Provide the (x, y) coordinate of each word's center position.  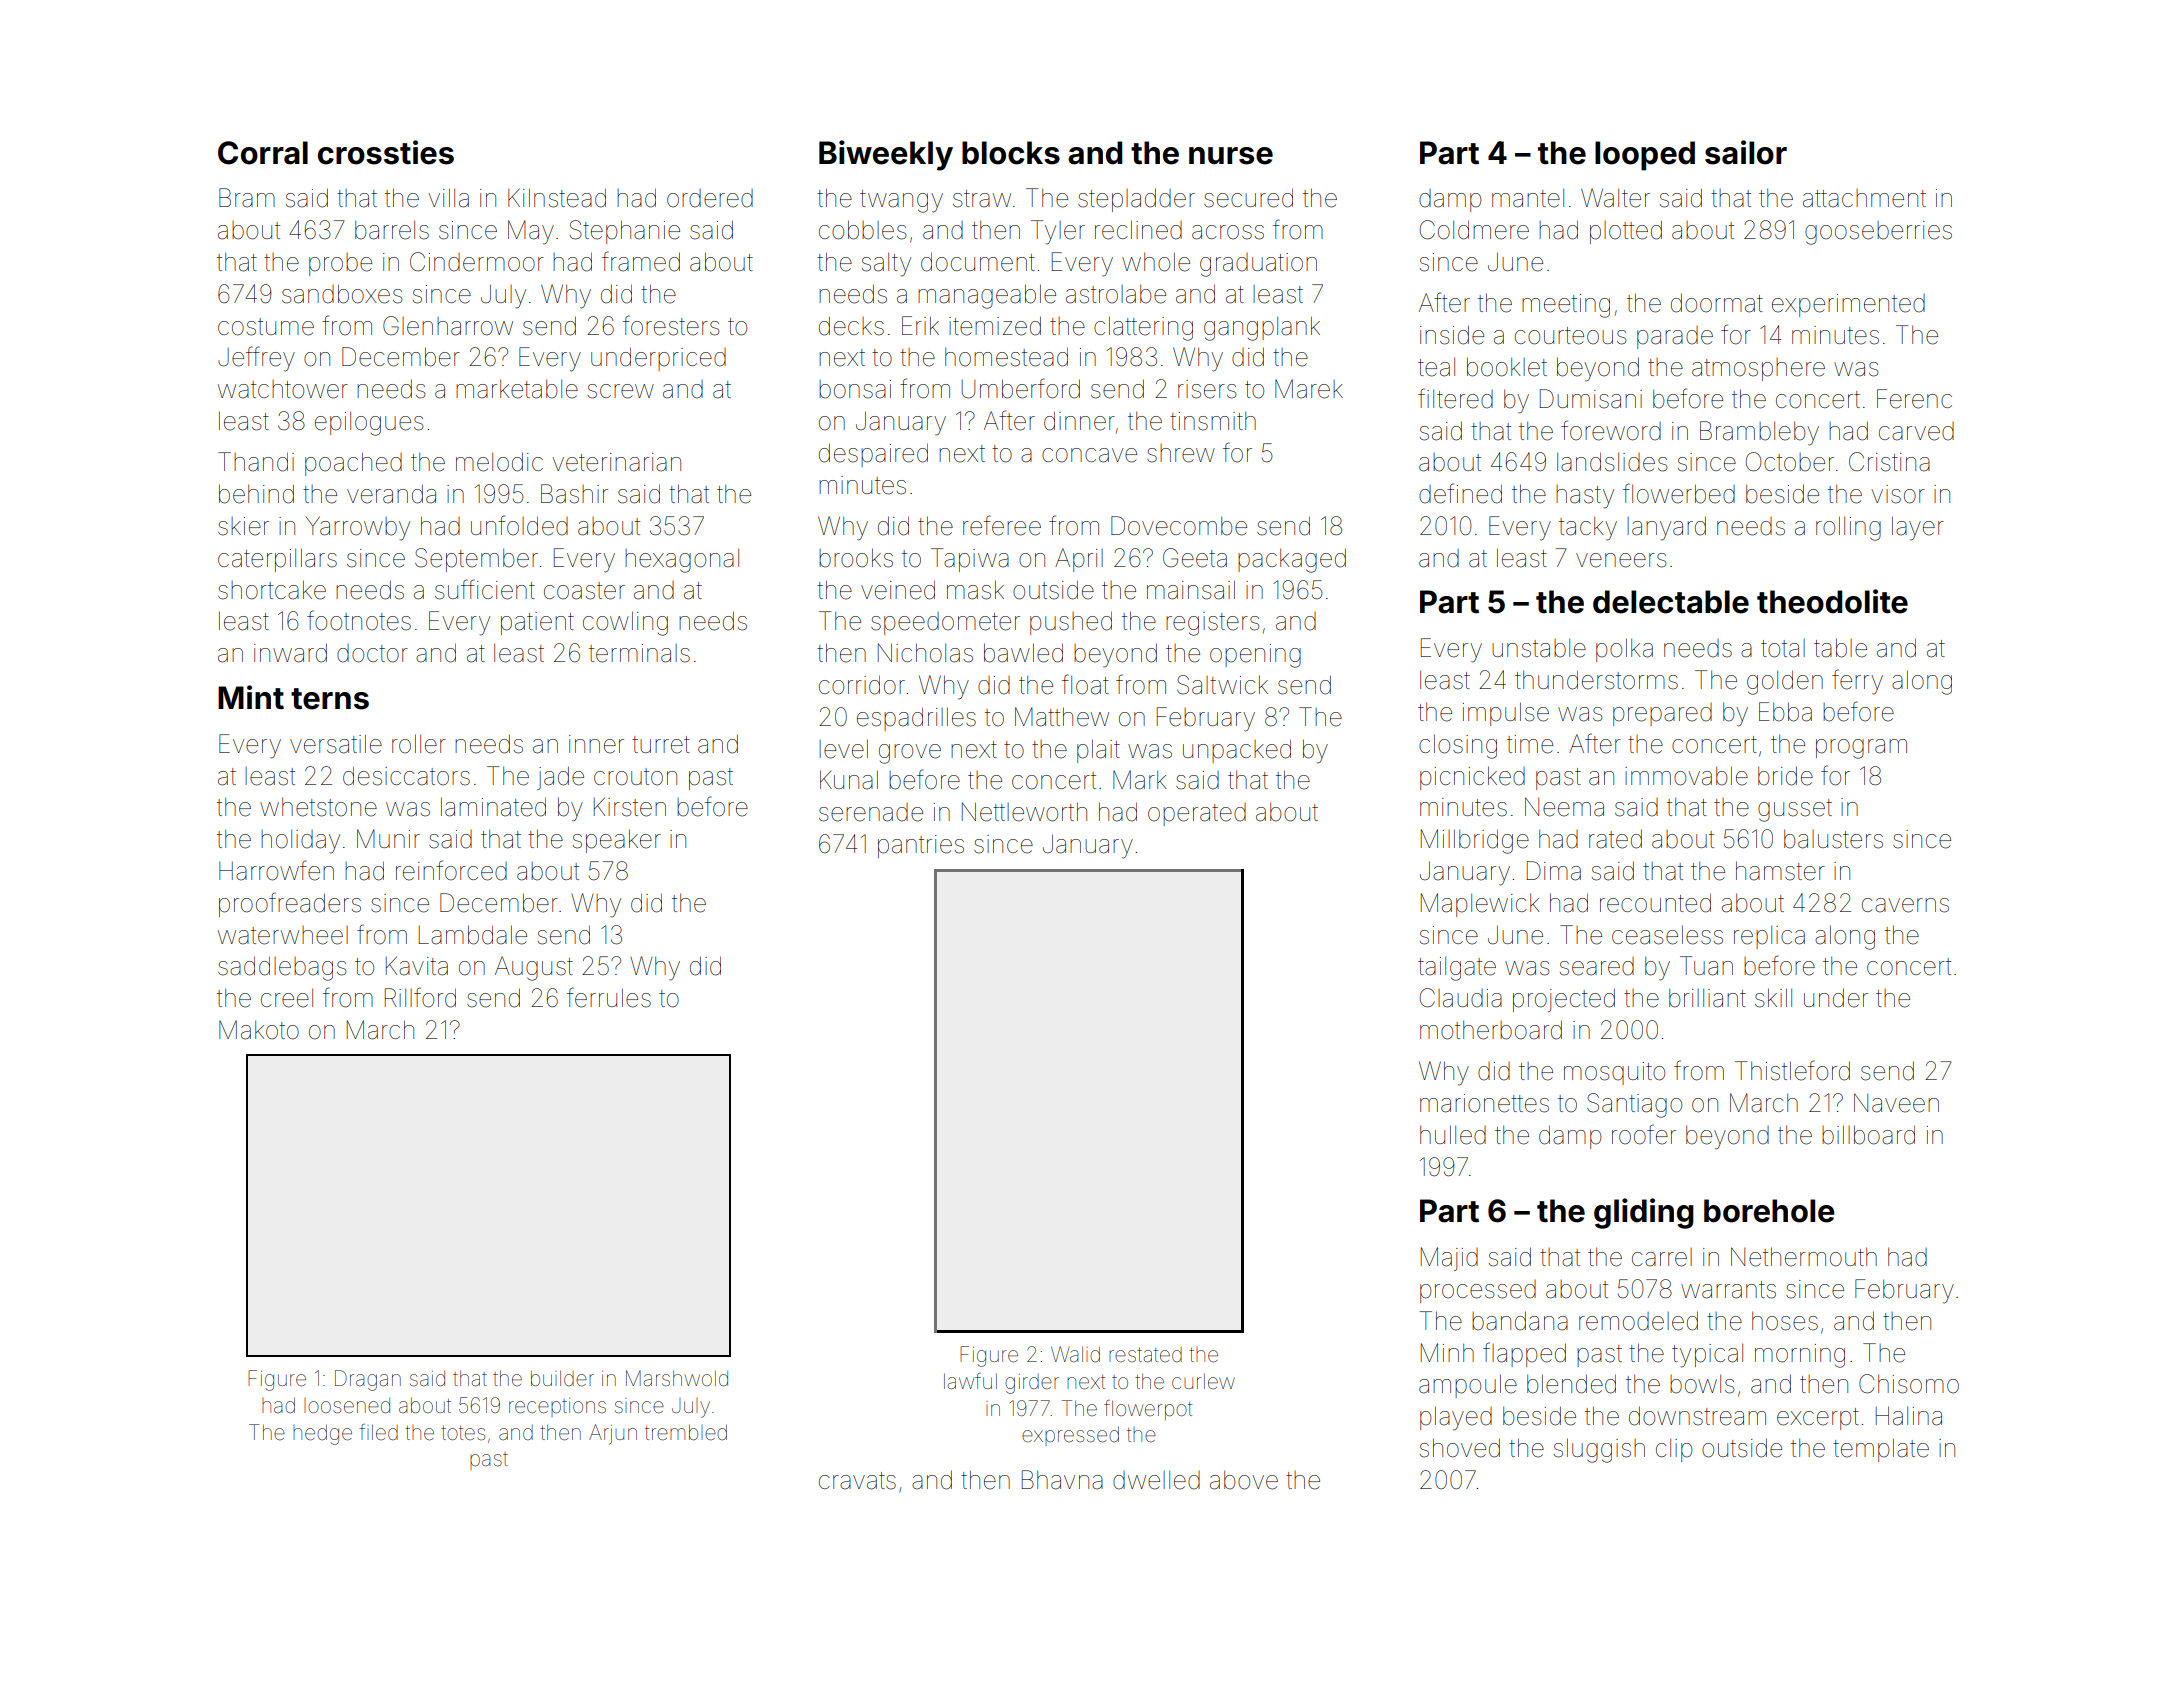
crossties (386, 152)
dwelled (1156, 1480)
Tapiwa (970, 560)
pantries (921, 846)
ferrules (609, 997)
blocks (1011, 153)
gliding (1644, 1213)
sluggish (1599, 1450)
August (534, 968)
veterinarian (616, 462)
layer (1918, 528)
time (1530, 744)
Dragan (368, 1380)
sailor (1746, 152)
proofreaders (290, 904)
